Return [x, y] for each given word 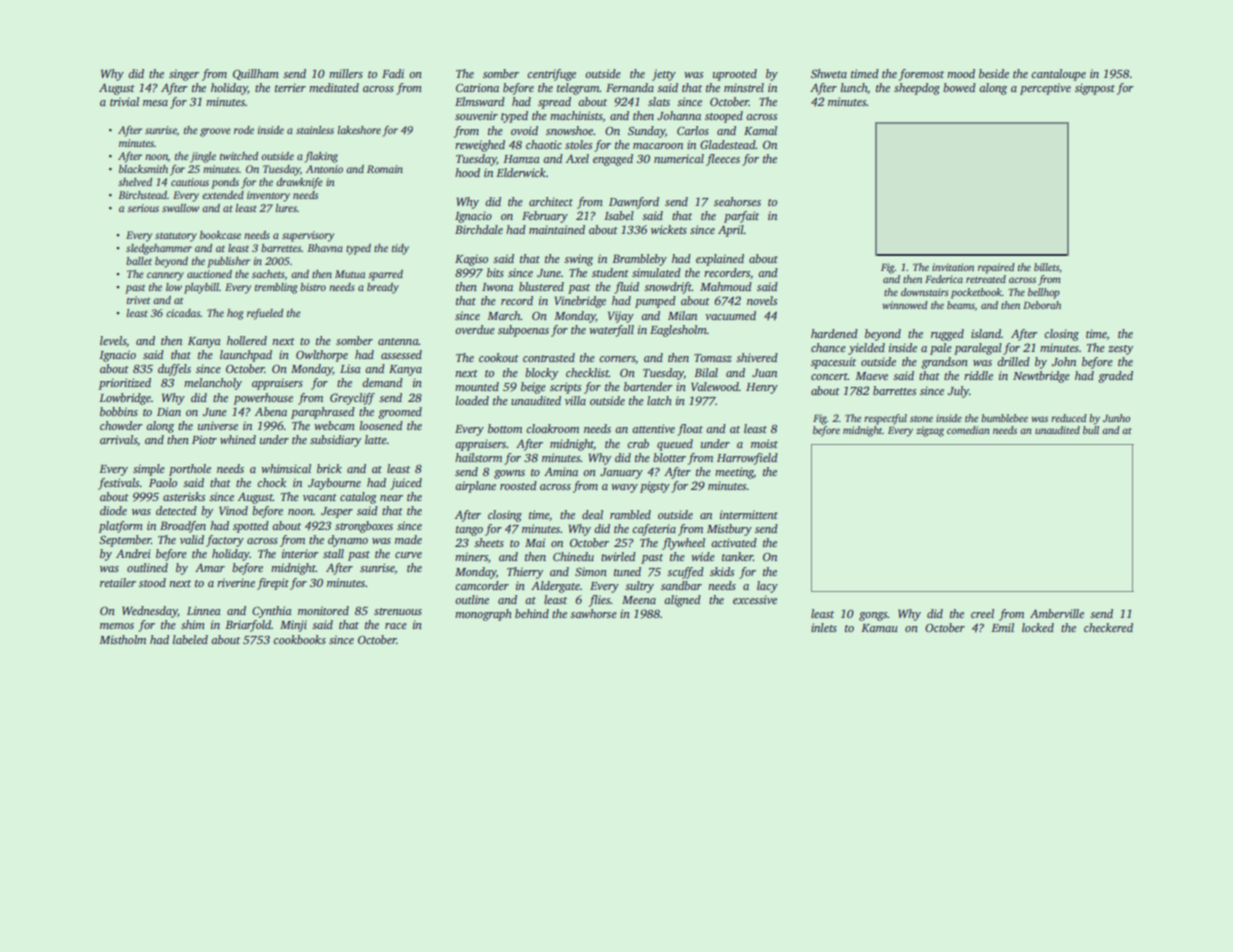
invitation [953, 267]
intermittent [749, 514]
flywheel [683, 544]
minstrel [744, 87]
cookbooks [299, 639]
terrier [290, 87]
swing [578, 260]
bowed [959, 87]
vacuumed [730, 315]
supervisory [308, 236]
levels [113, 340]
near [391, 498]
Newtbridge [1041, 377]
